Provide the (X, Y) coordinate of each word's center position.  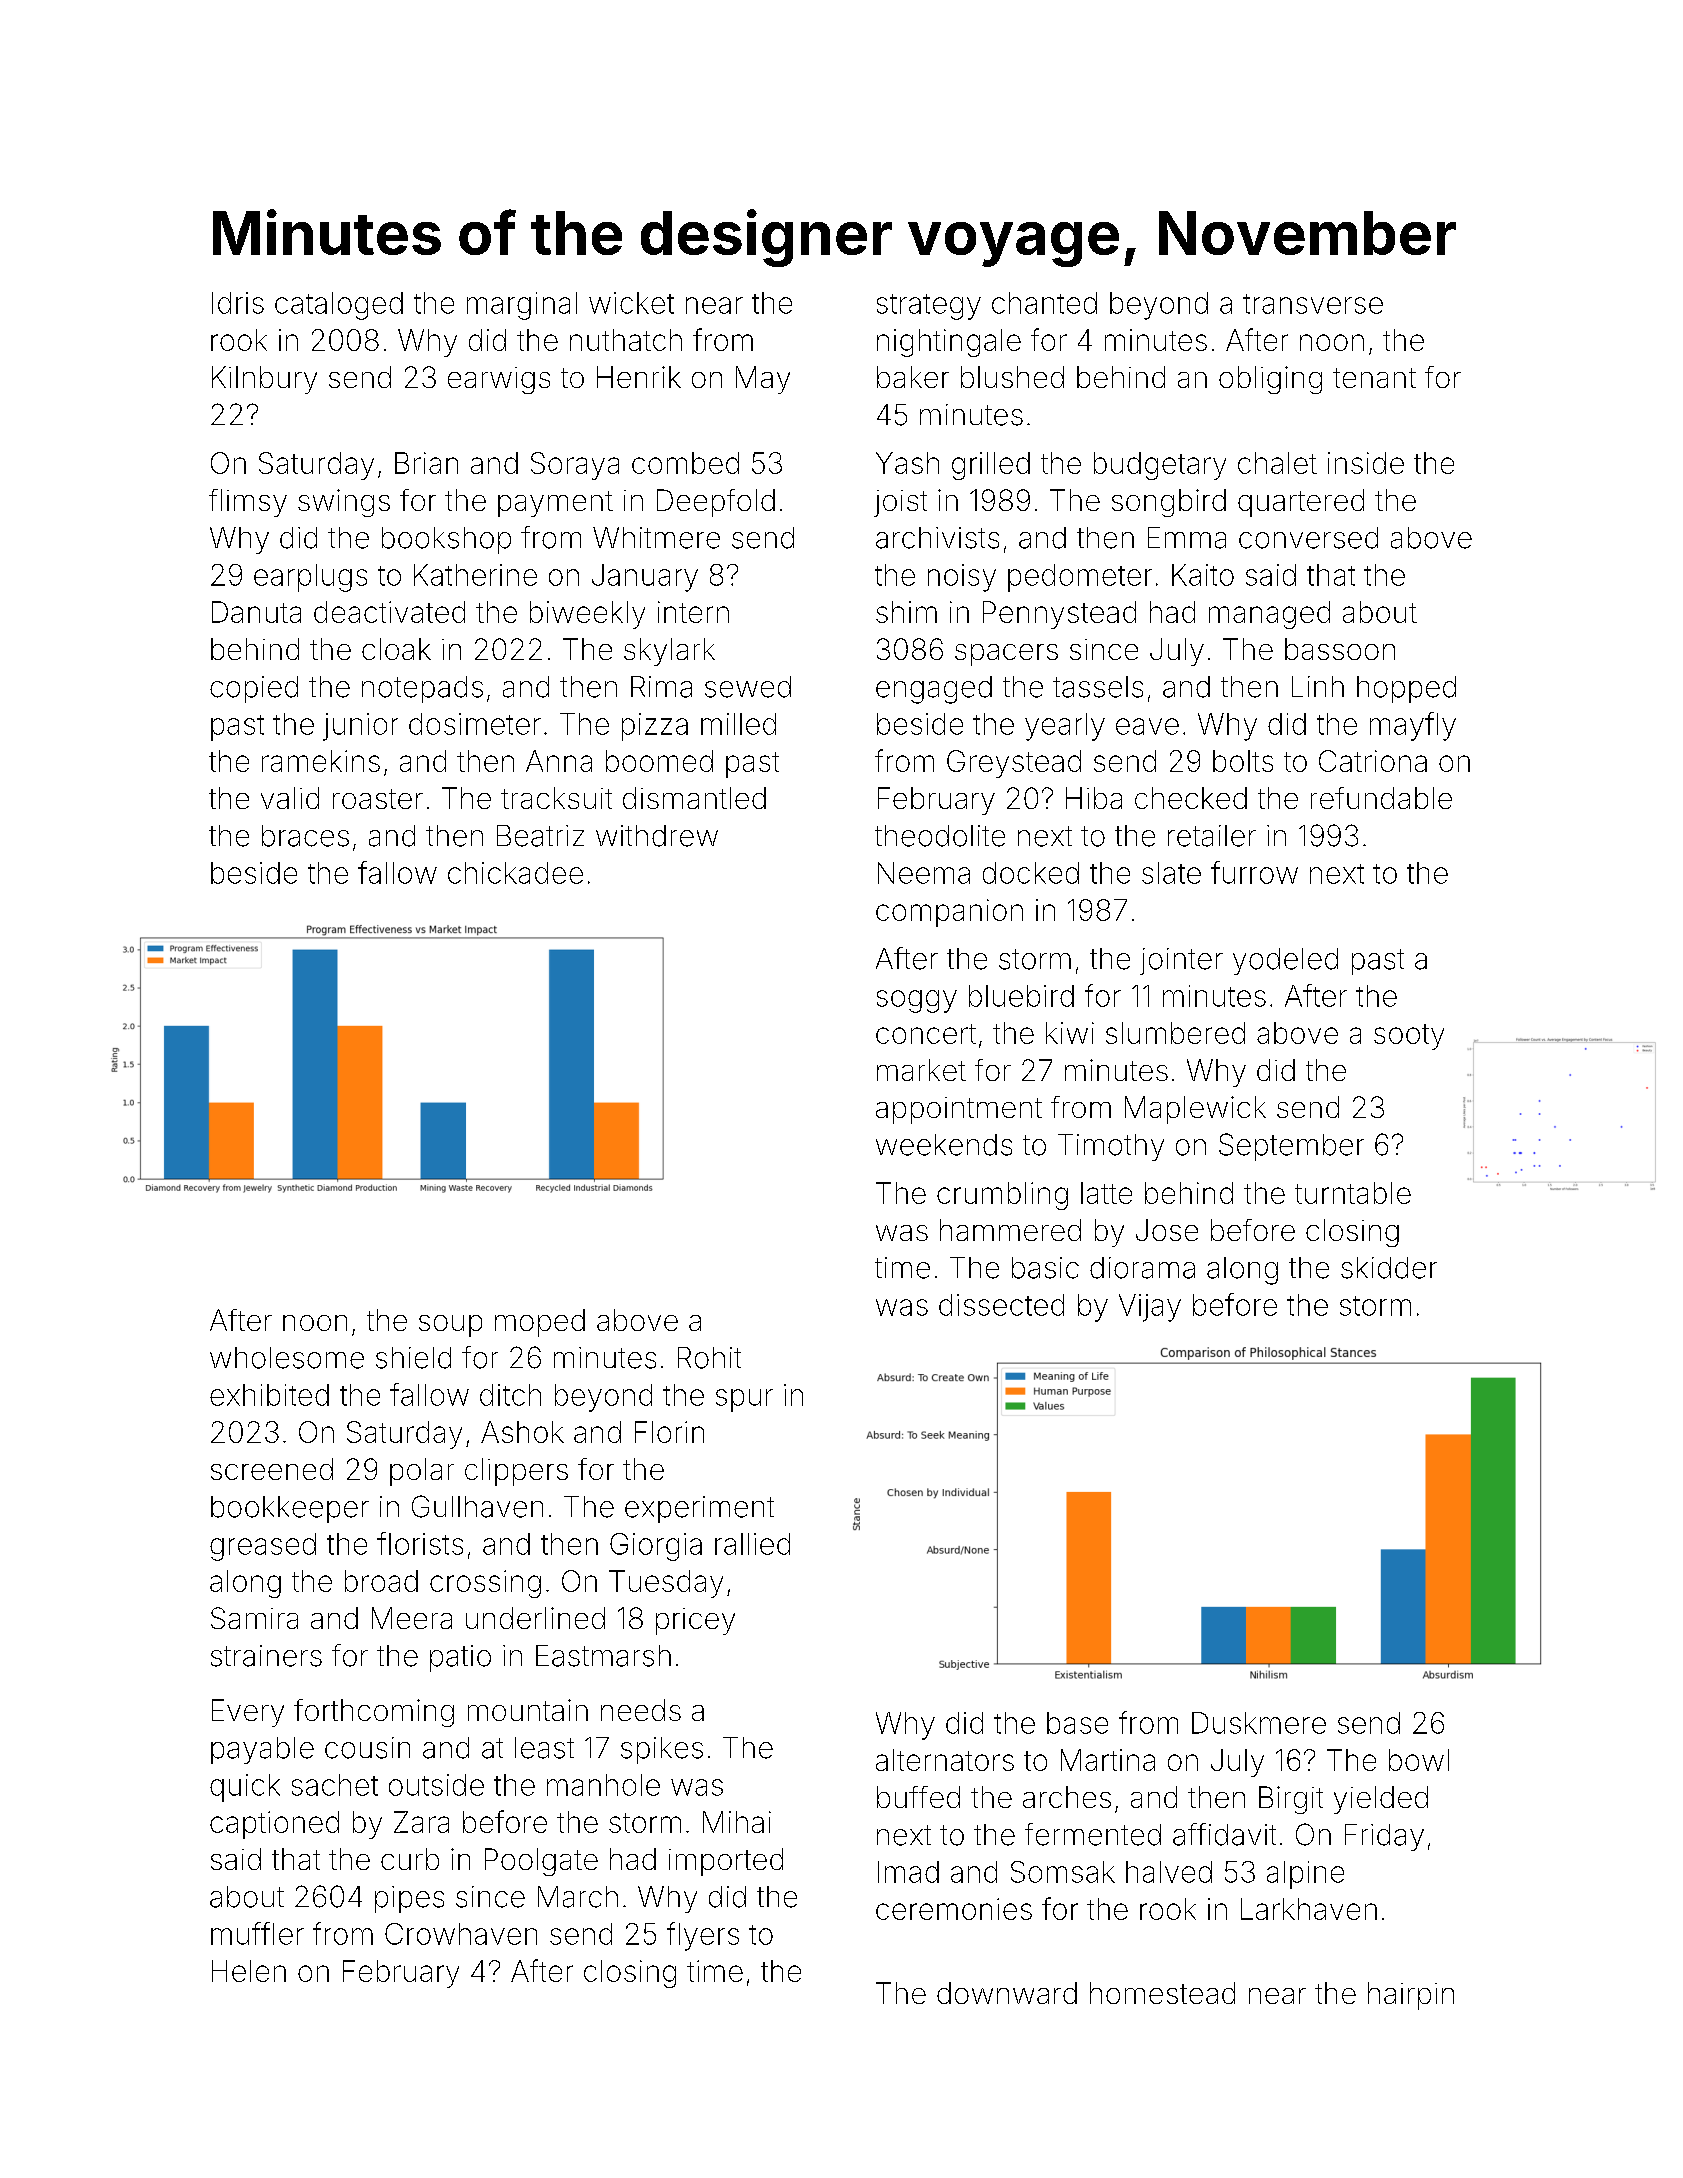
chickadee (515, 873)
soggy (917, 1001)
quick (245, 1788)
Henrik (639, 377)
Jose (1167, 1230)
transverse (1313, 304)
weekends (944, 1145)
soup (450, 1326)
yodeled (1285, 961)
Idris (238, 303)
